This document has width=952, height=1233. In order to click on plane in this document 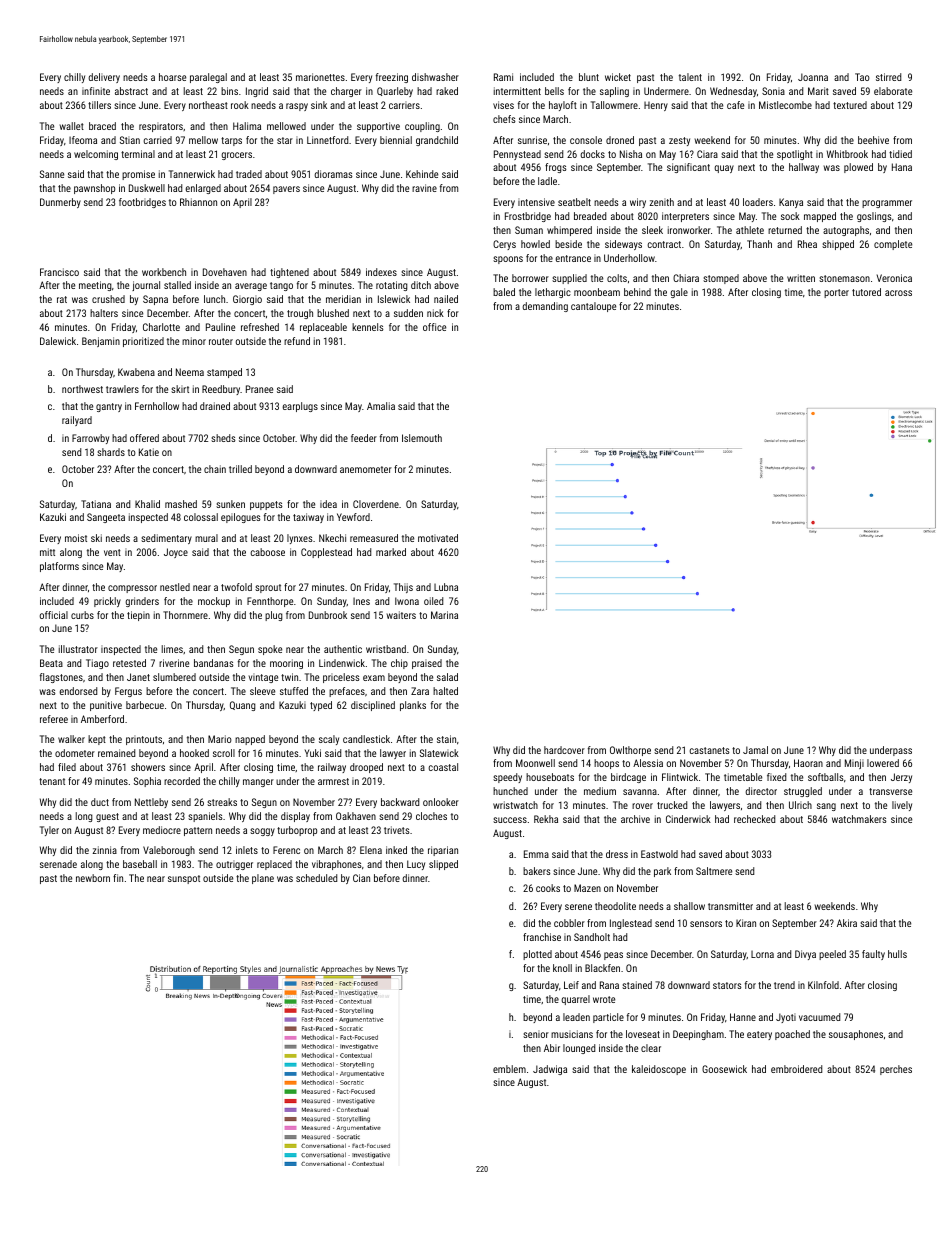, I will do `click(263, 879)`.
